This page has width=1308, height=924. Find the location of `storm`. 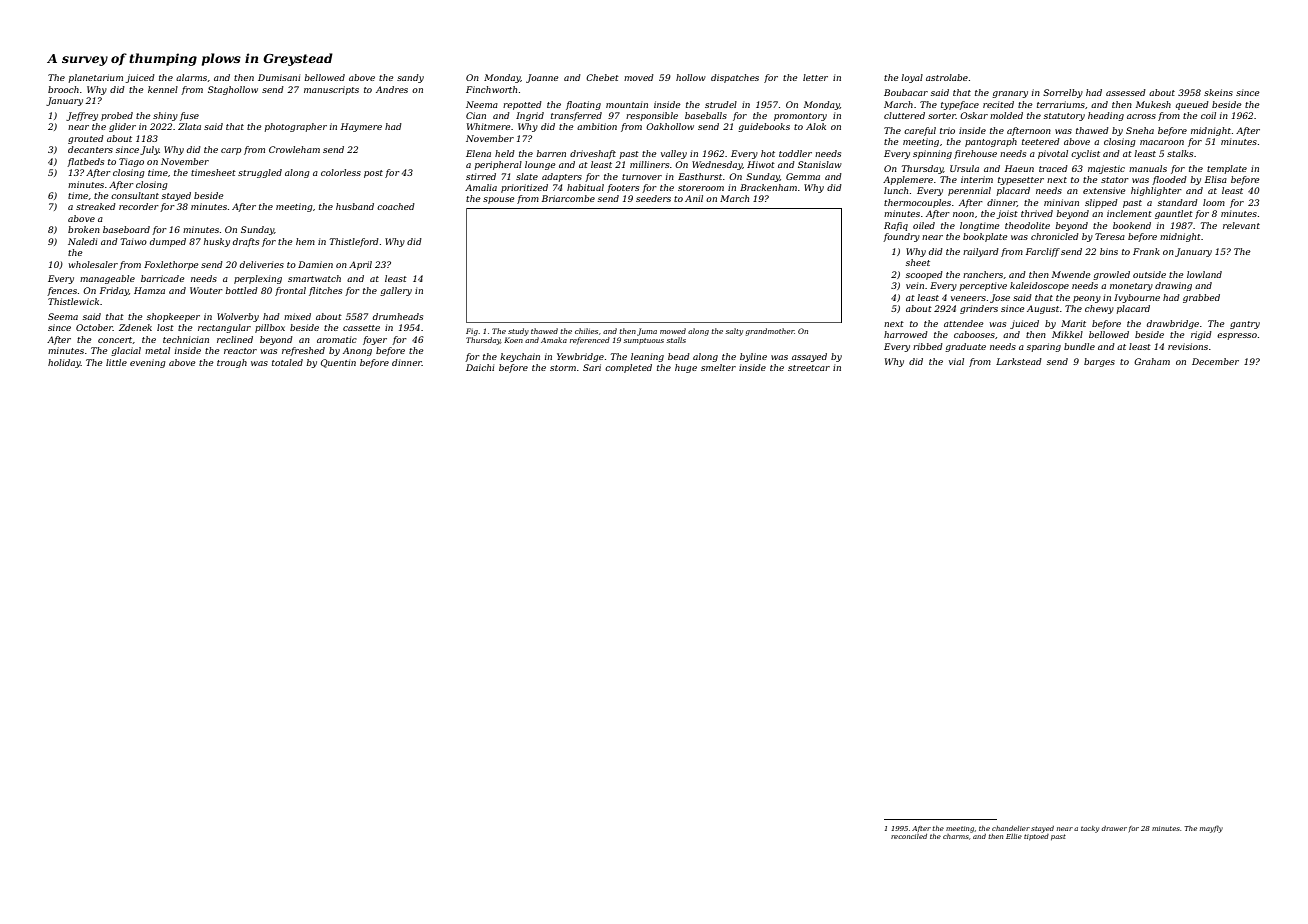

storm is located at coordinates (563, 368).
